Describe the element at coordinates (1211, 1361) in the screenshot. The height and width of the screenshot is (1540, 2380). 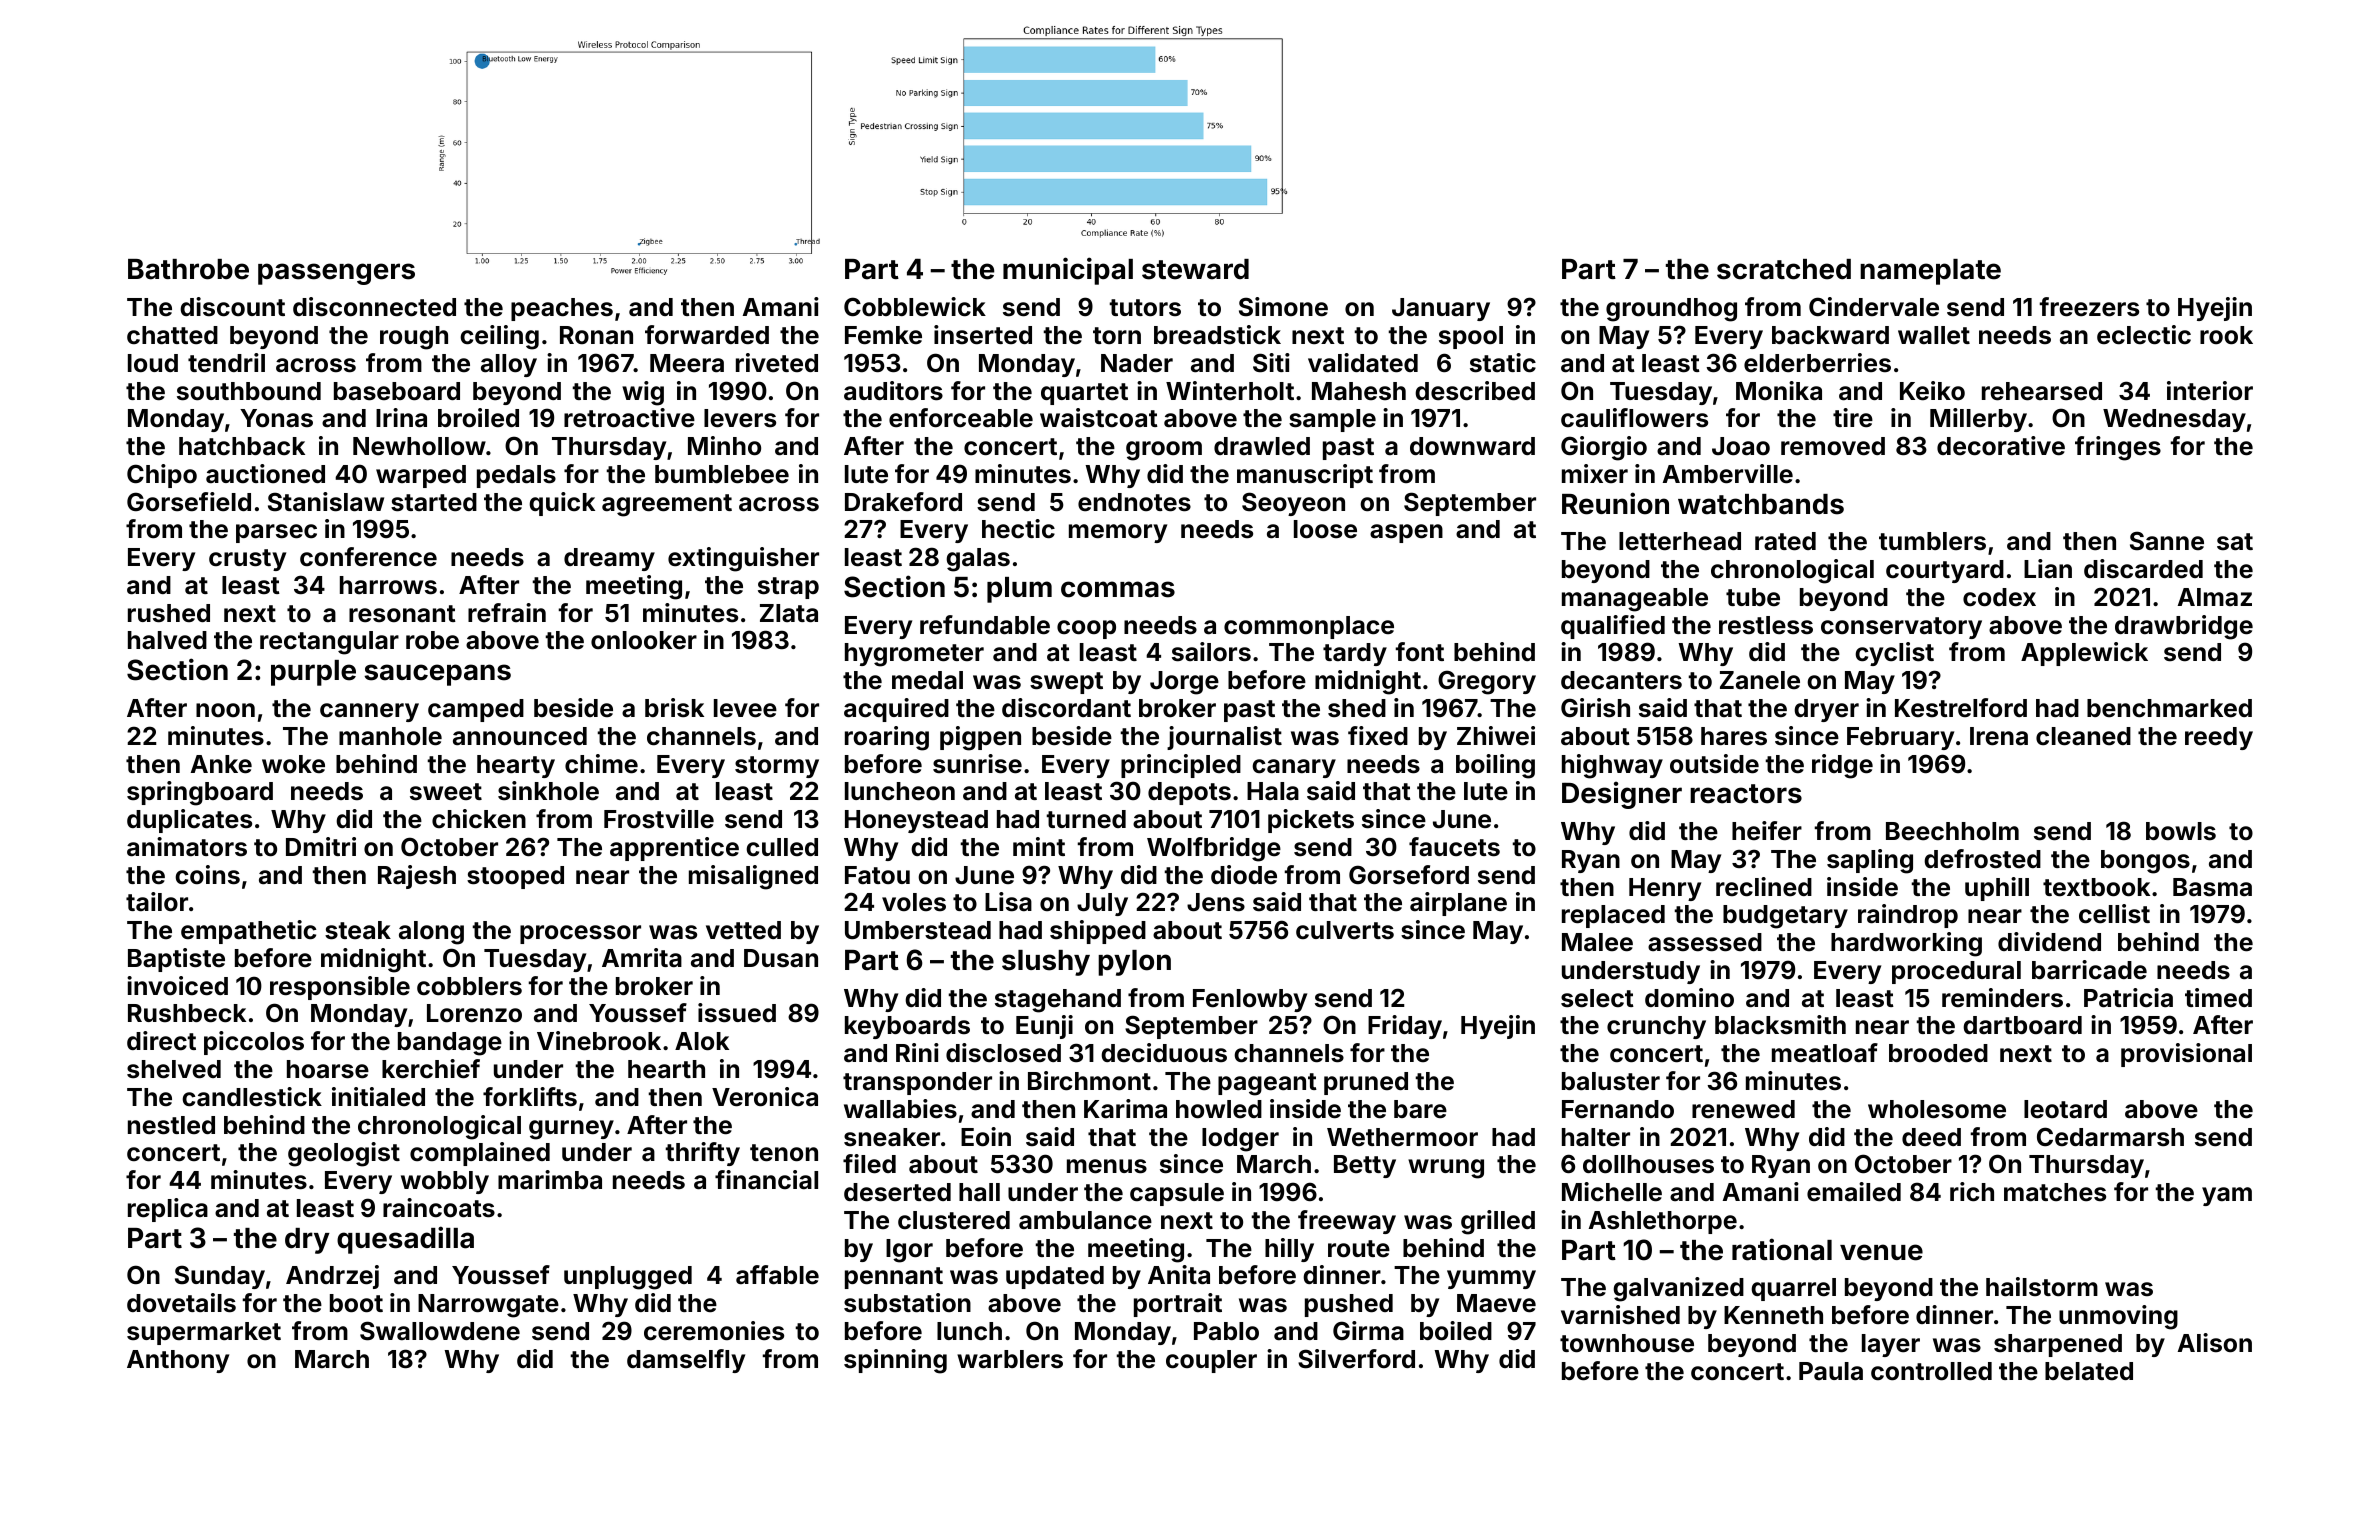
I see `coupler` at that location.
